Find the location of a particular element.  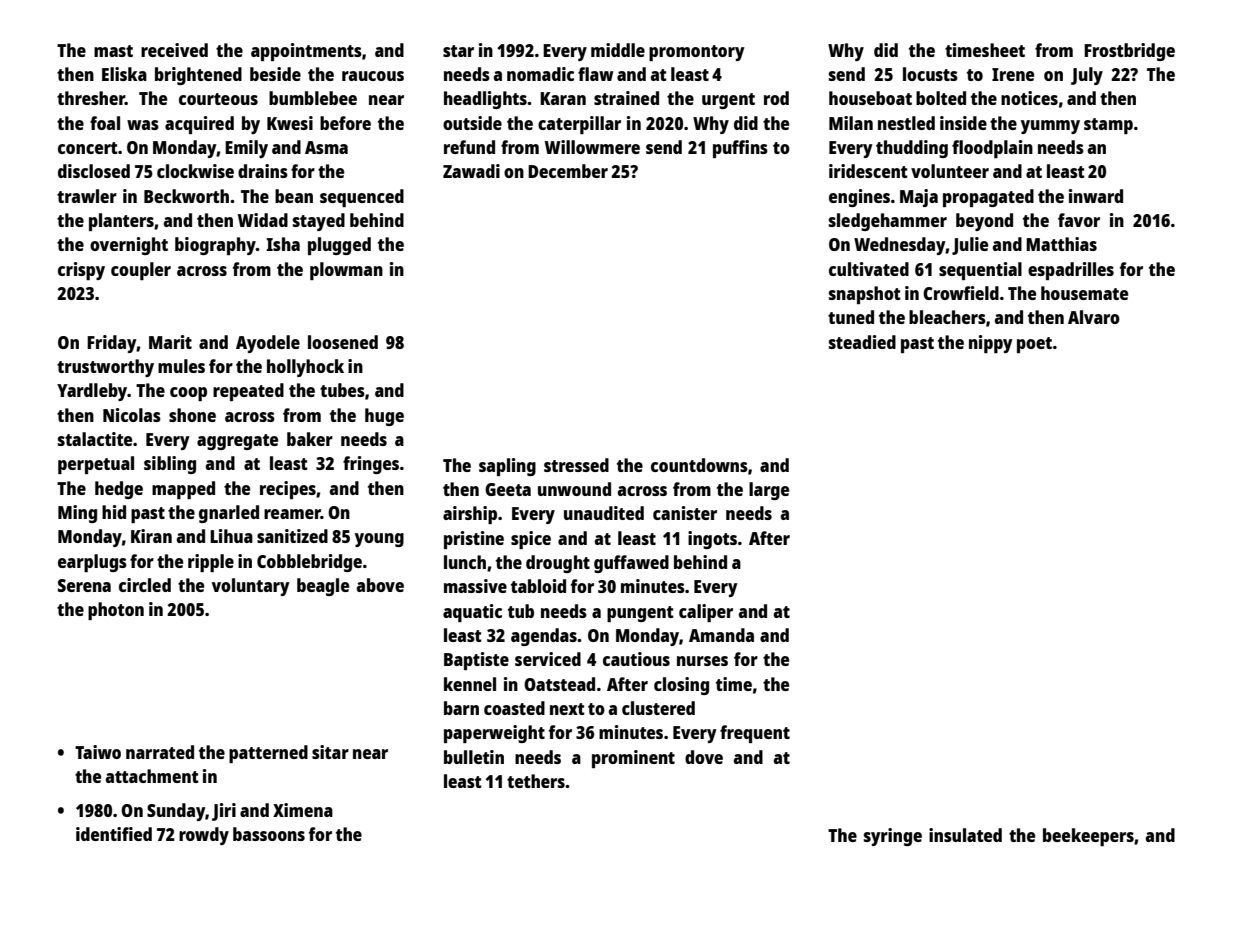

Eliska is located at coordinates (124, 74).
